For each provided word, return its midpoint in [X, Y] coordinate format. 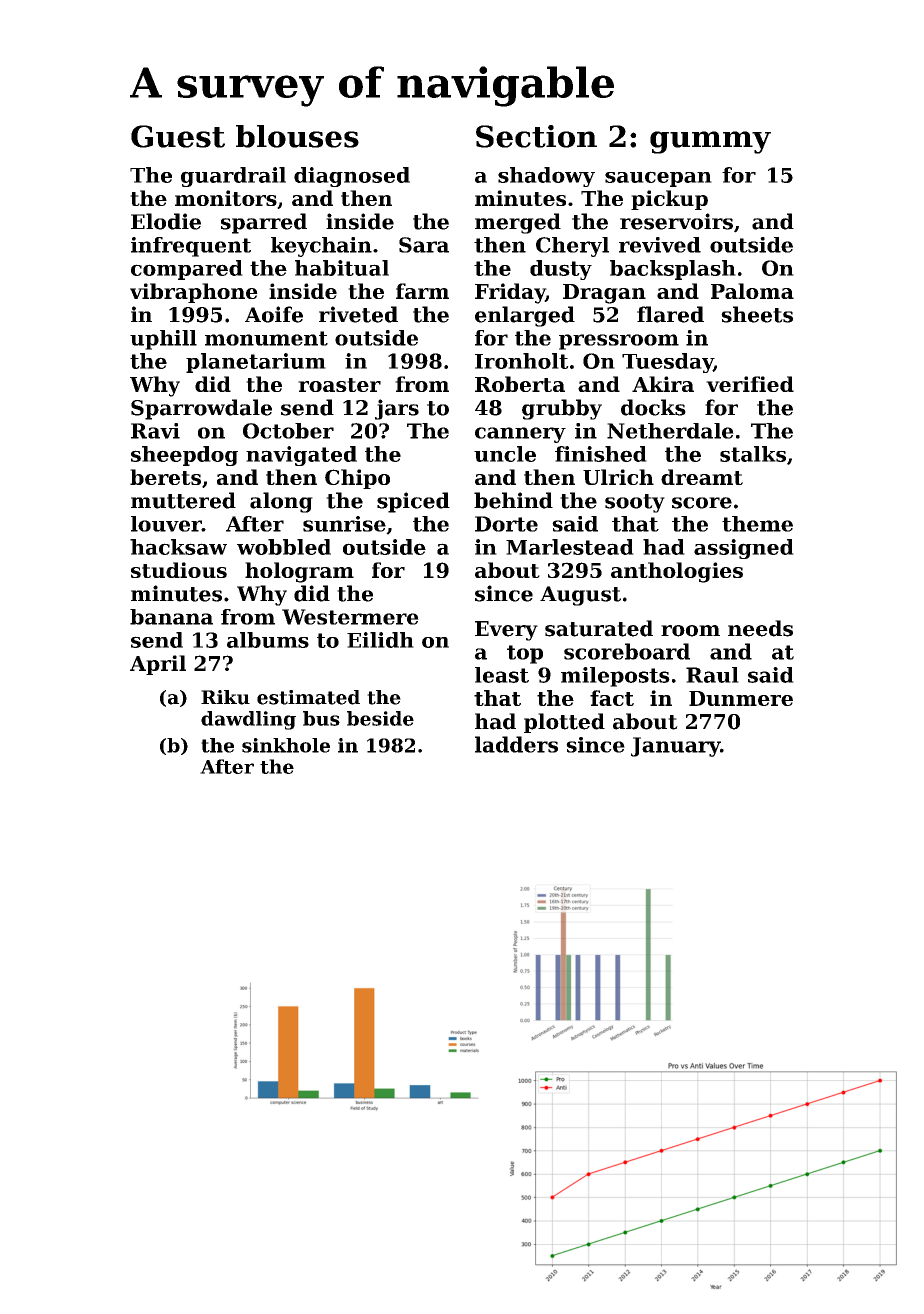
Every [506, 631]
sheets [757, 314]
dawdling [248, 720]
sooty [635, 503]
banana [171, 617]
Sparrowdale [201, 409]
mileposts [615, 677]
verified [750, 384]
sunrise [344, 524]
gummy [710, 142]
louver [166, 524]
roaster [339, 385]
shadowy [546, 177]
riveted [358, 314]
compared [187, 270]
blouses [297, 136]
